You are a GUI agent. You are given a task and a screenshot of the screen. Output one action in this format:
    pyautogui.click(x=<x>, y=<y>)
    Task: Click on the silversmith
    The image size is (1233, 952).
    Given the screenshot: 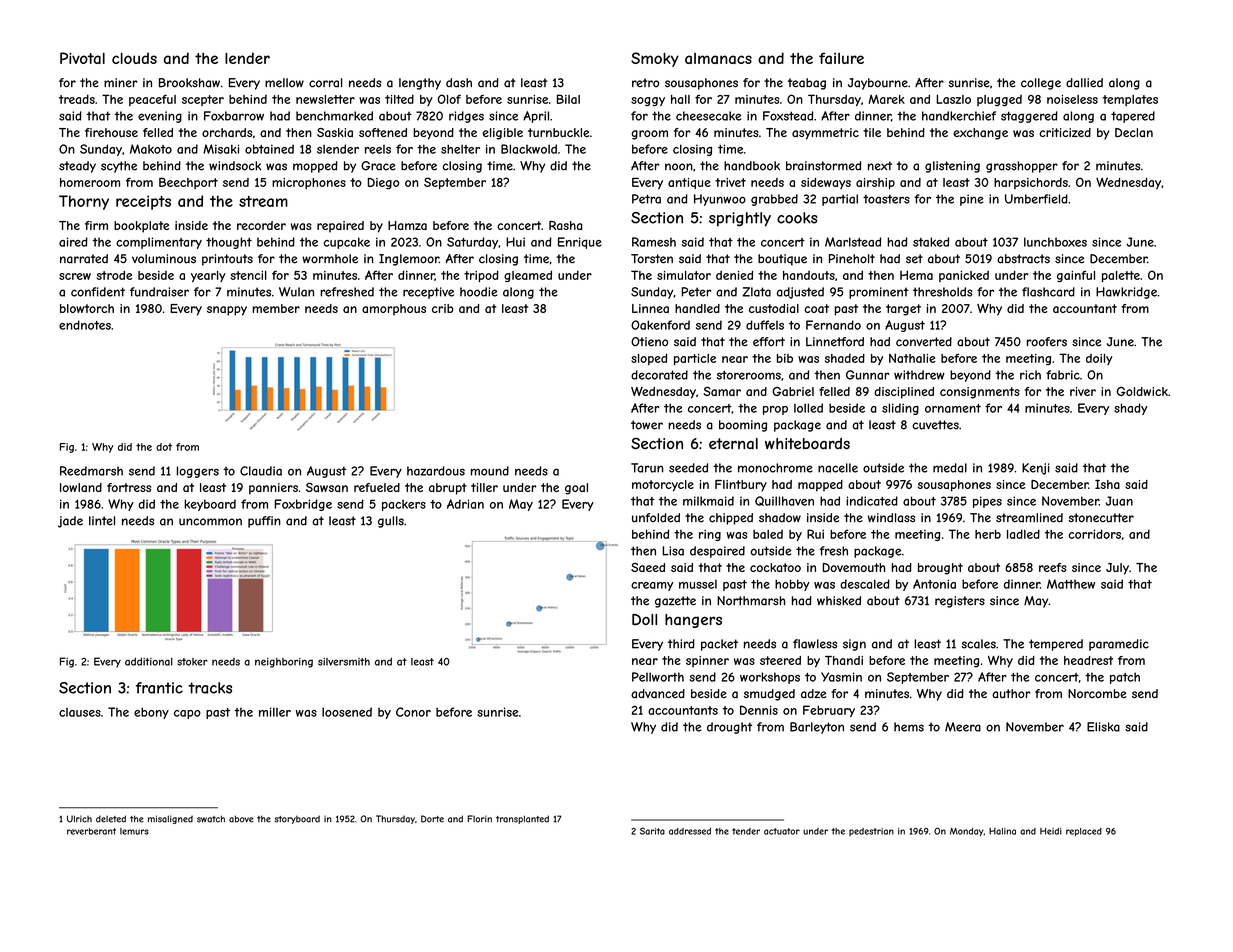 What is the action you would take?
    pyautogui.click(x=344, y=662)
